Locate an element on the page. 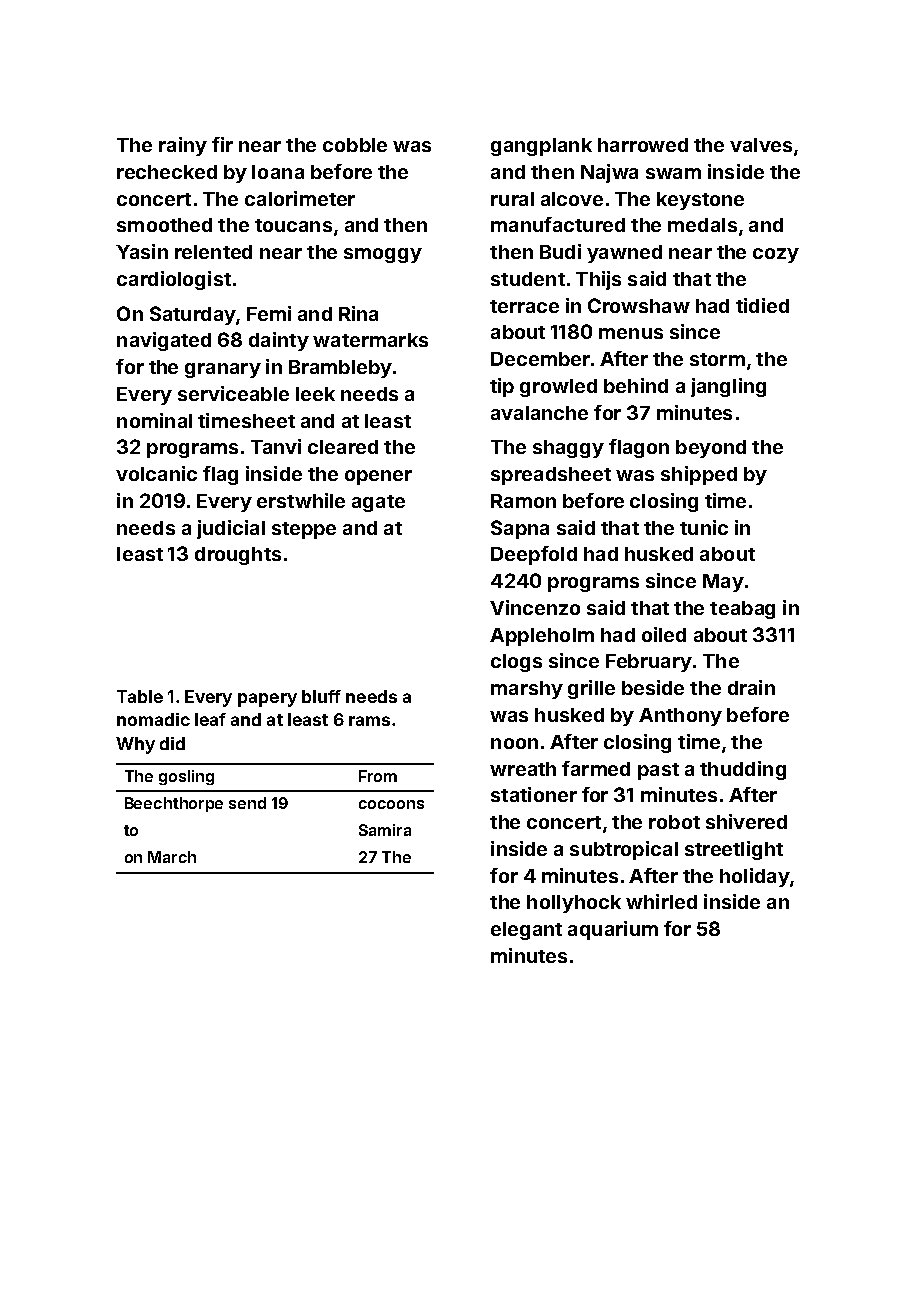 The image size is (924, 1311). judicial is located at coordinates (231, 529).
